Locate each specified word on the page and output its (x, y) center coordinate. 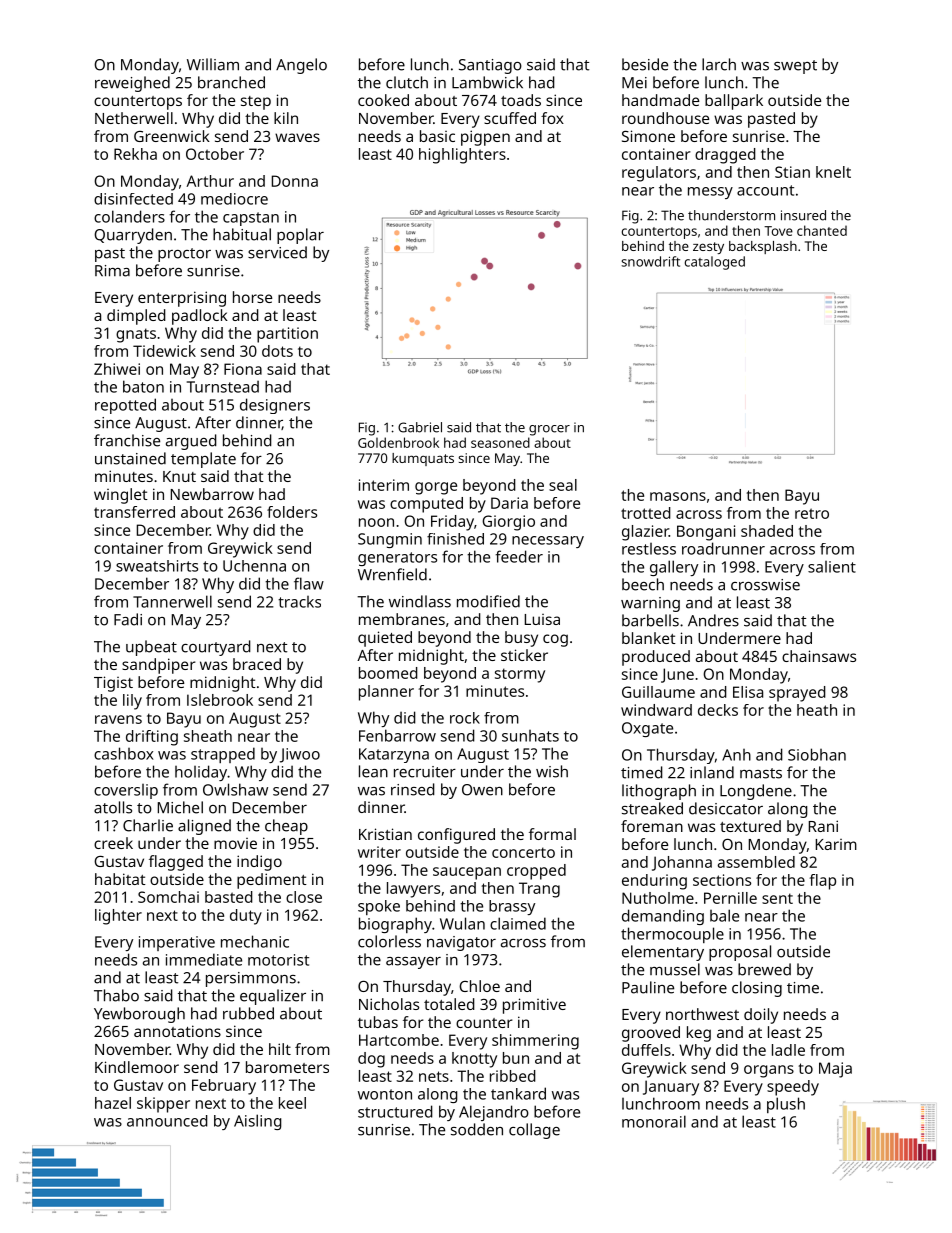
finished (455, 539)
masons (678, 496)
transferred (134, 512)
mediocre (234, 199)
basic (437, 136)
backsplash (763, 247)
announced (167, 1121)
